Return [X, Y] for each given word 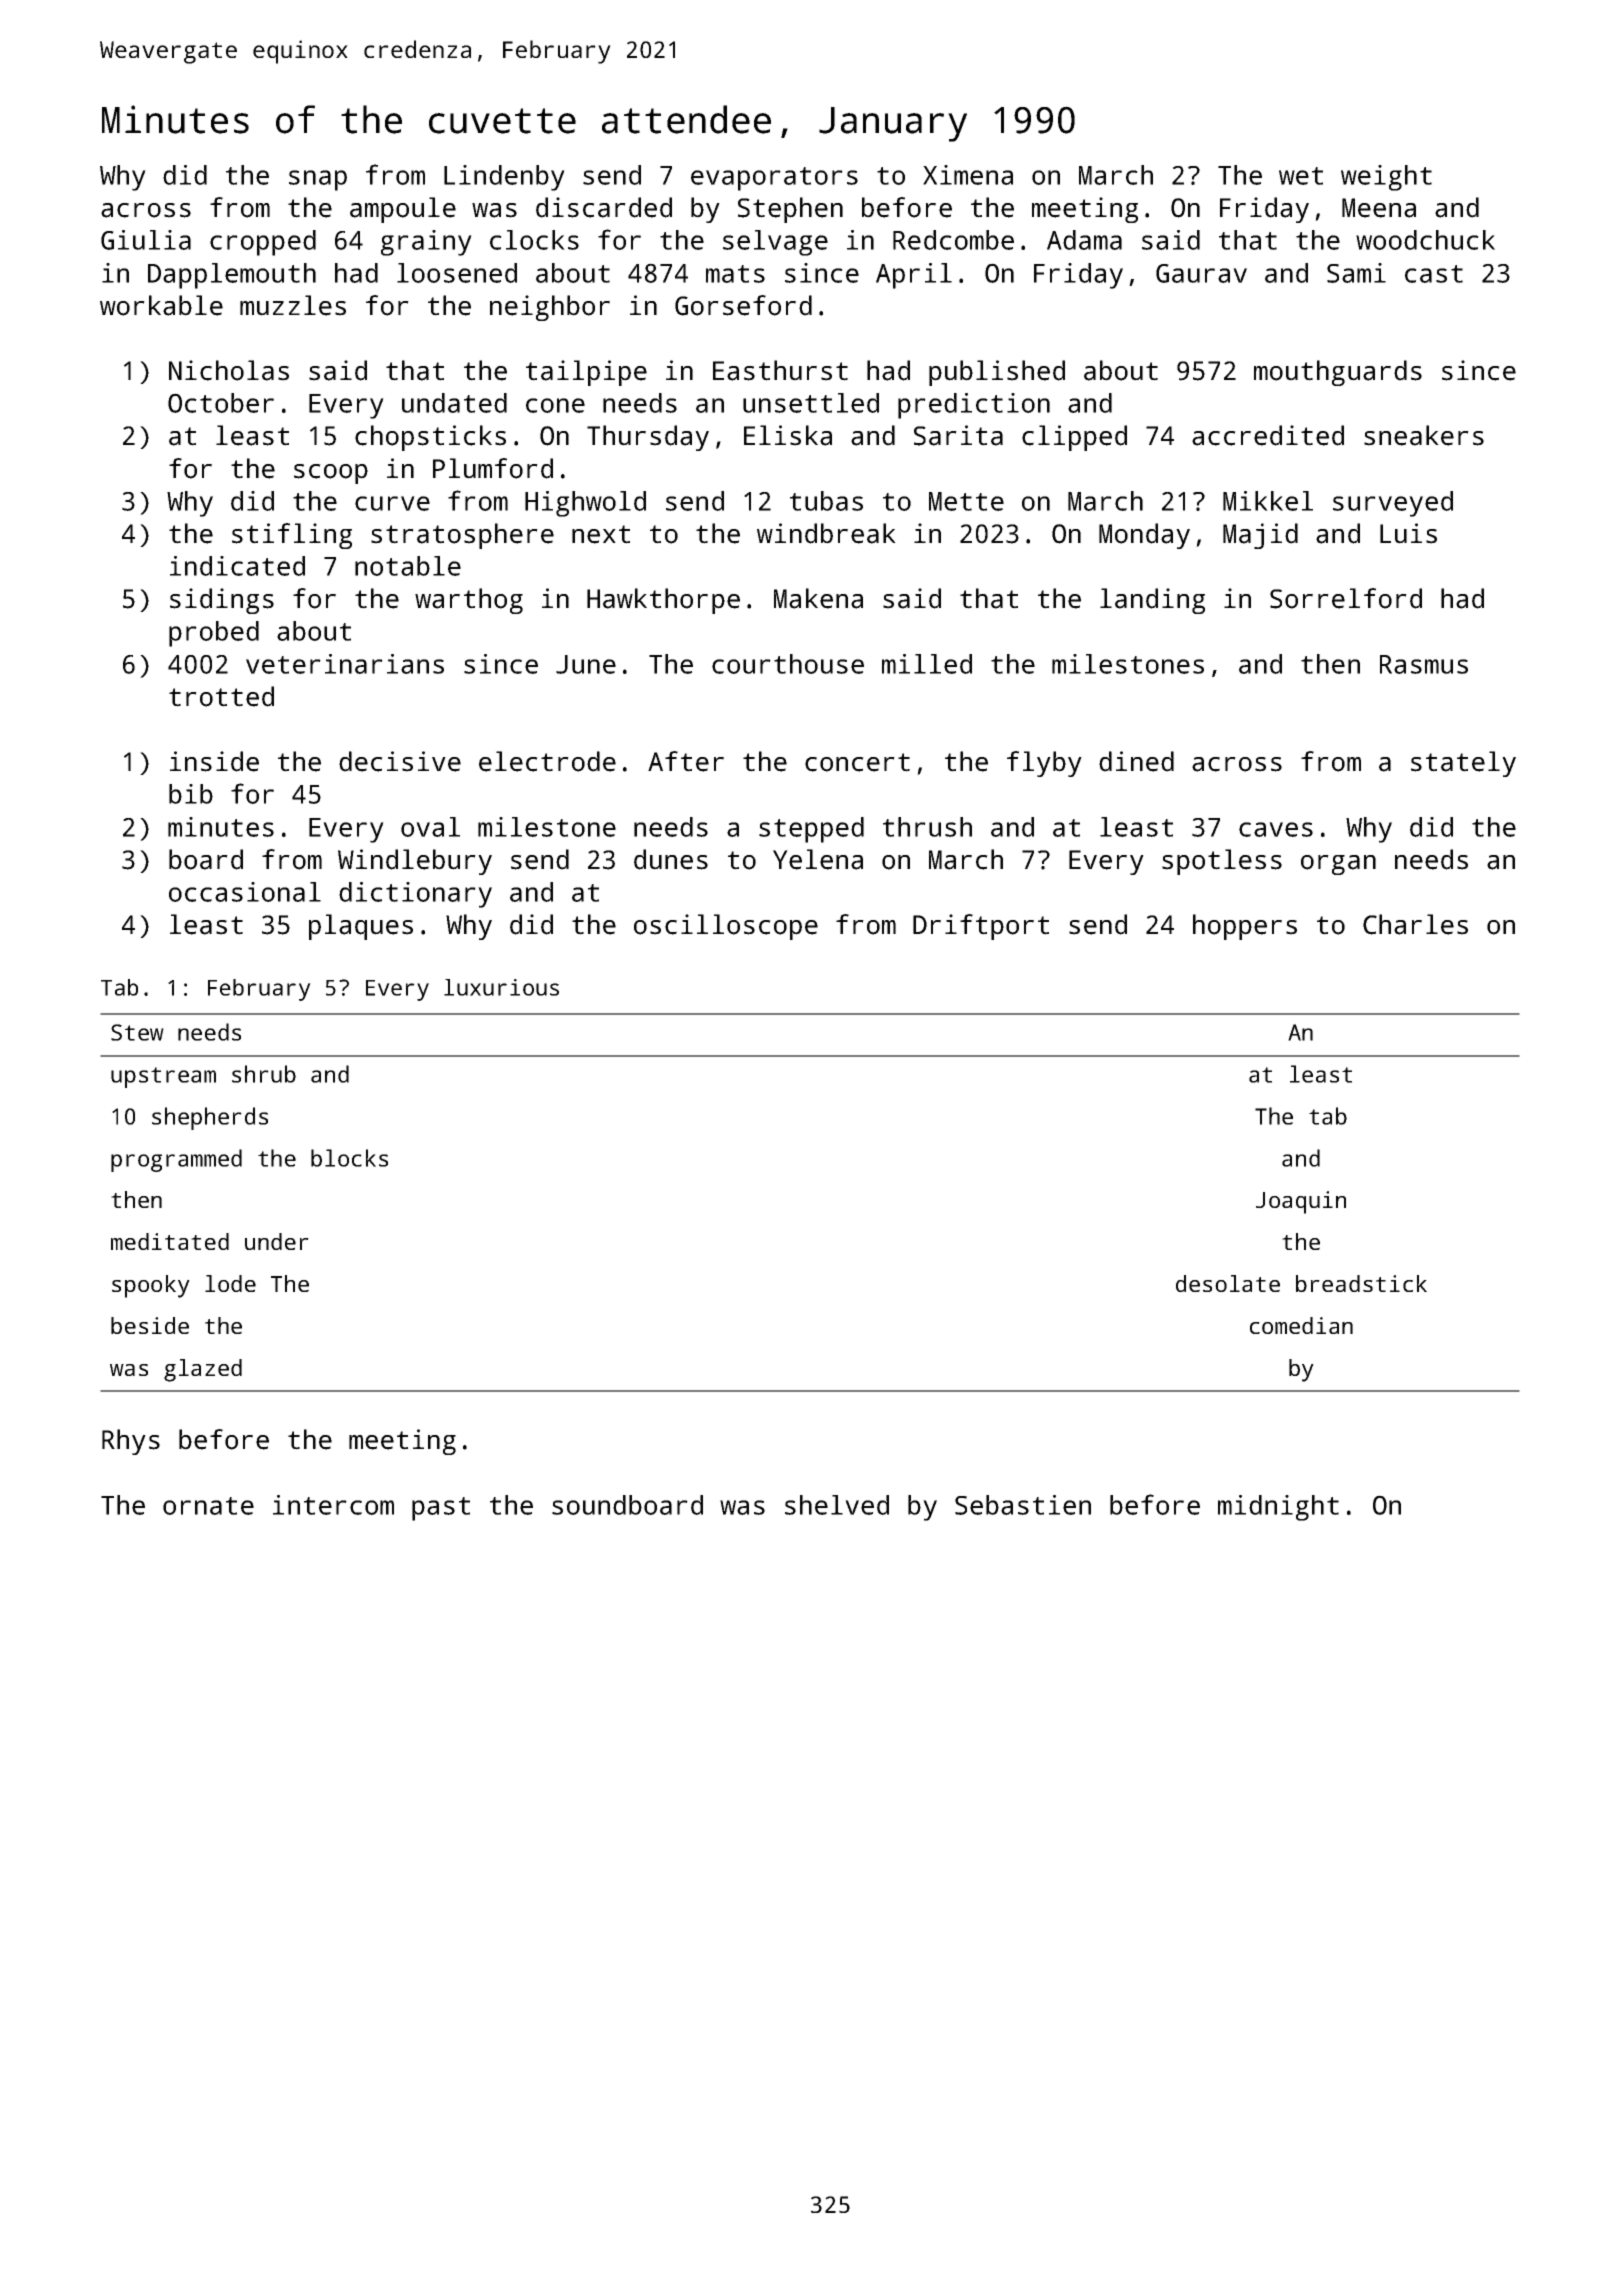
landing [1152, 601]
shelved [837, 1505]
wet [1301, 176]
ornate [208, 1506]
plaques [361, 927]
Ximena [968, 175]
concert [857, 762]
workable [161, 305]
